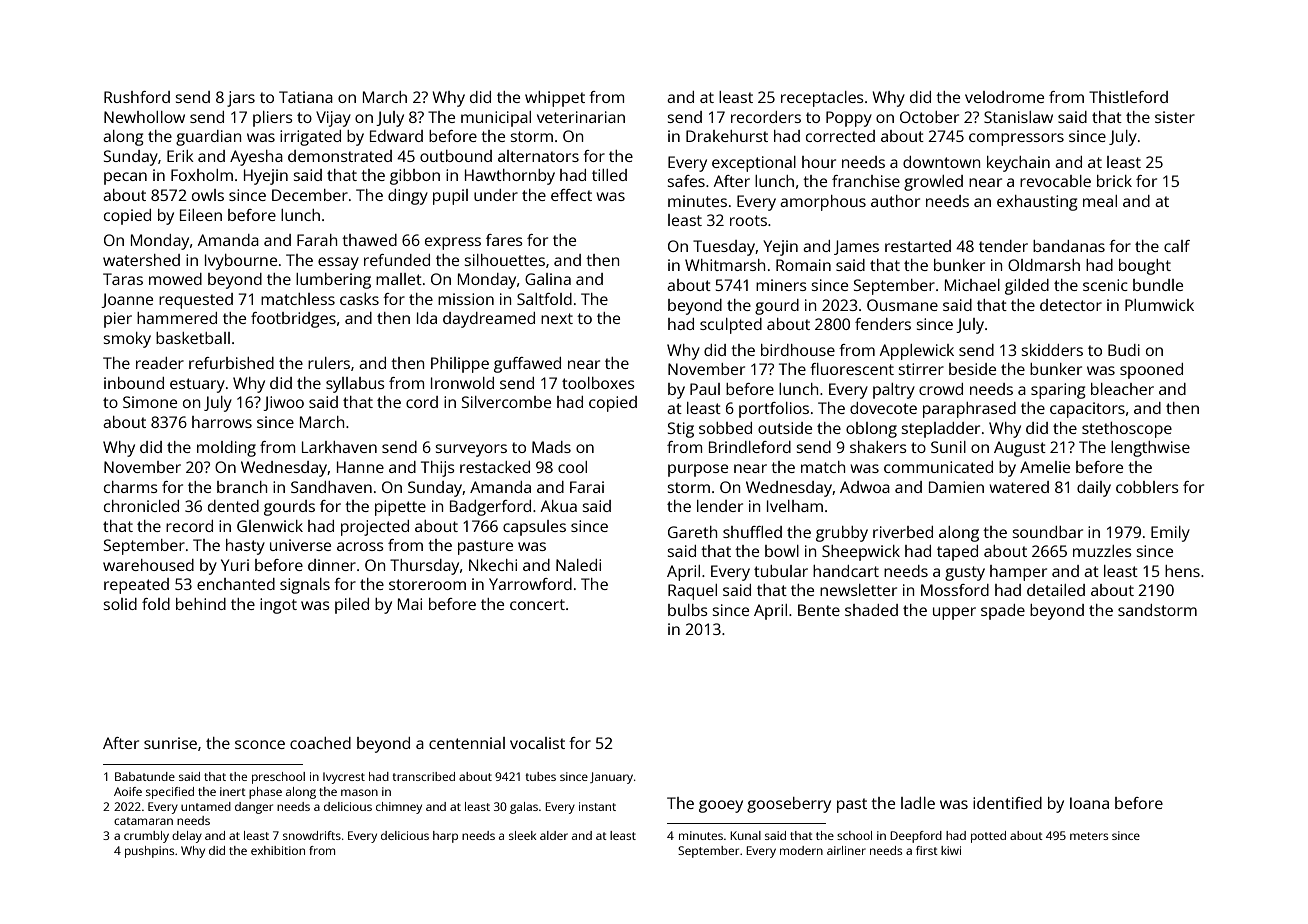  What do you see at coordinates (554, 835) in the screenshot?
I see `alder` at bounding box center [554, 835].
